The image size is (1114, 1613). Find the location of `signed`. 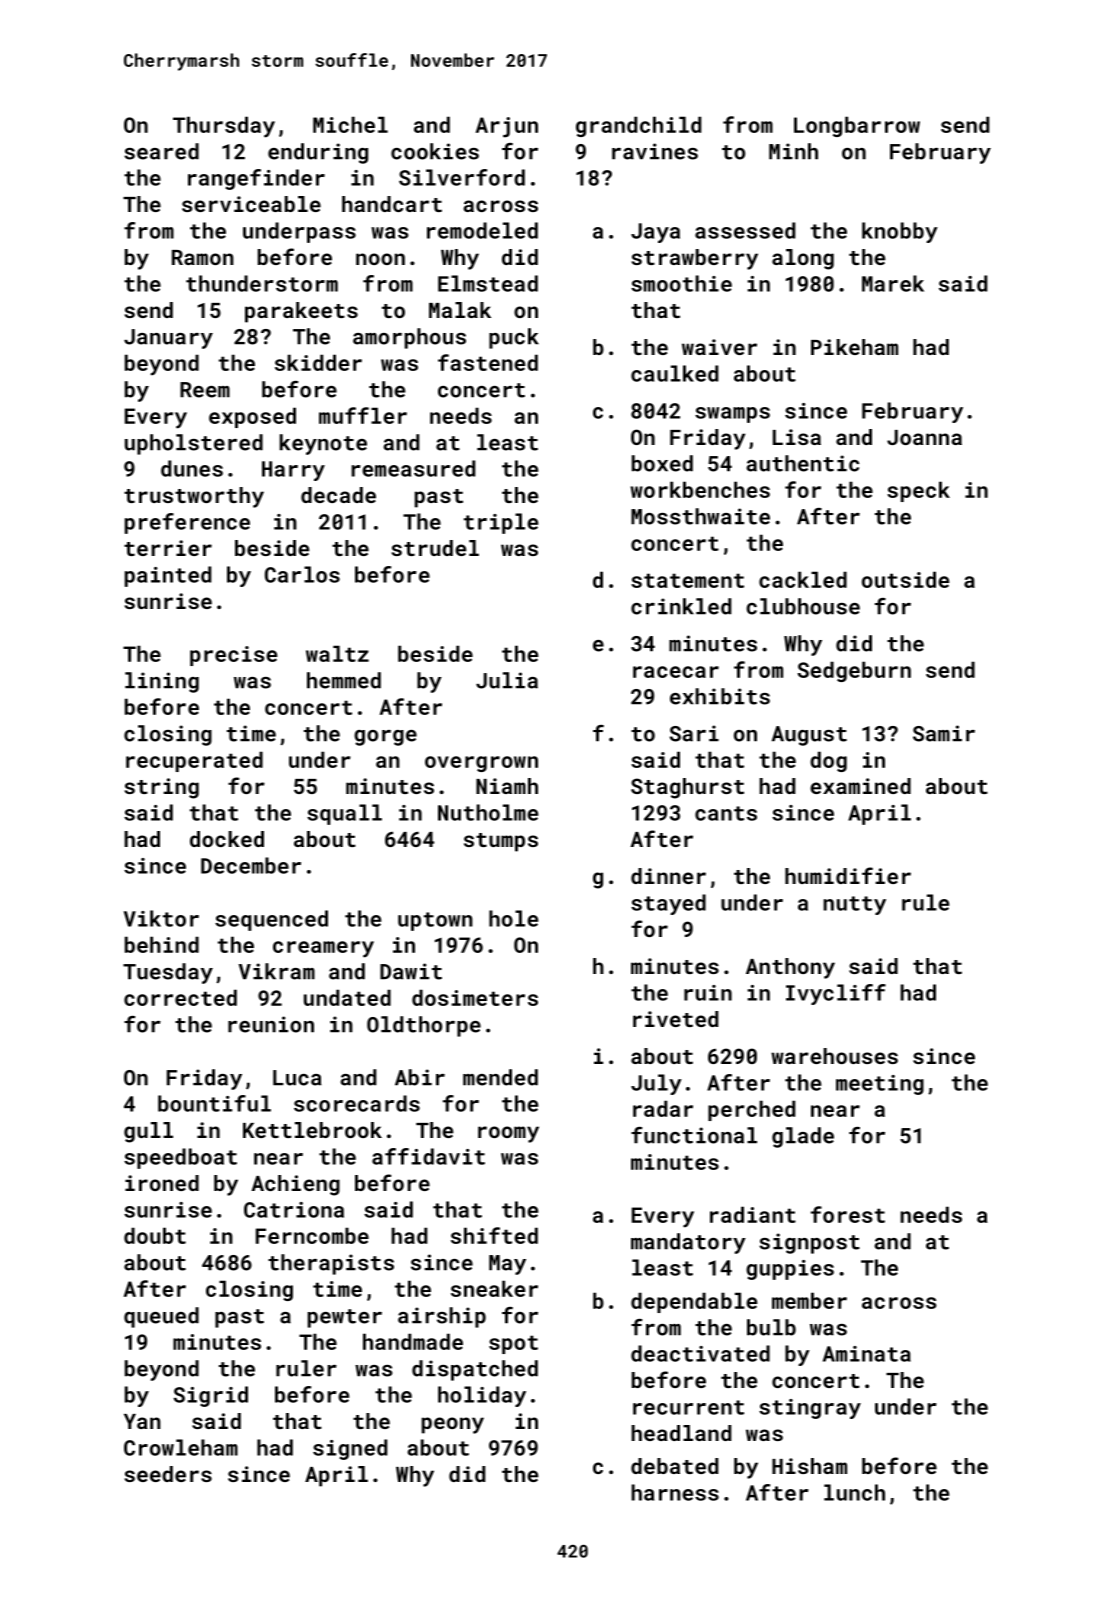

signed is located at coordinates (350, 1449).
